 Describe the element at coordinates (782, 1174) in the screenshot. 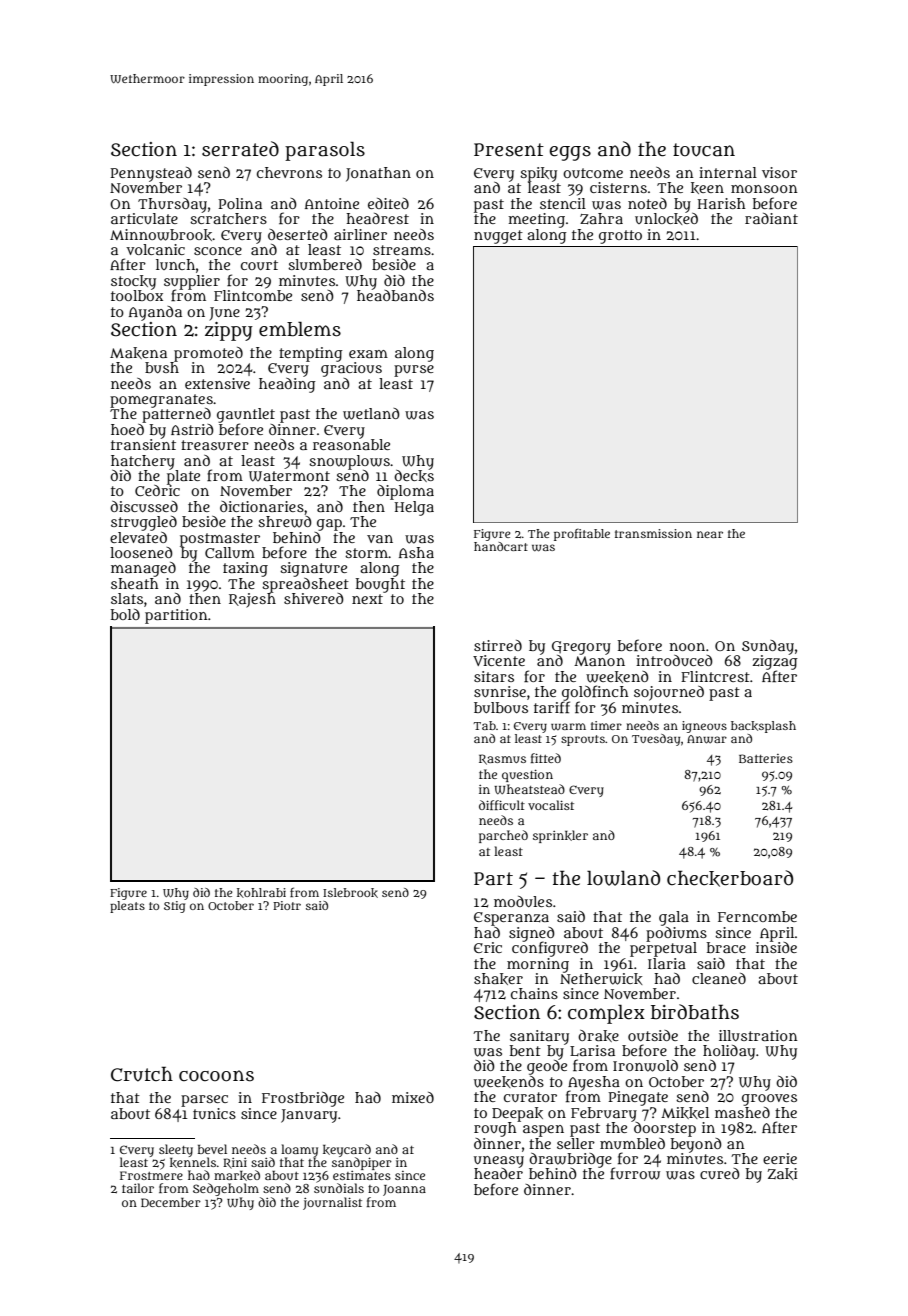

I see `Zaki` at that location.
